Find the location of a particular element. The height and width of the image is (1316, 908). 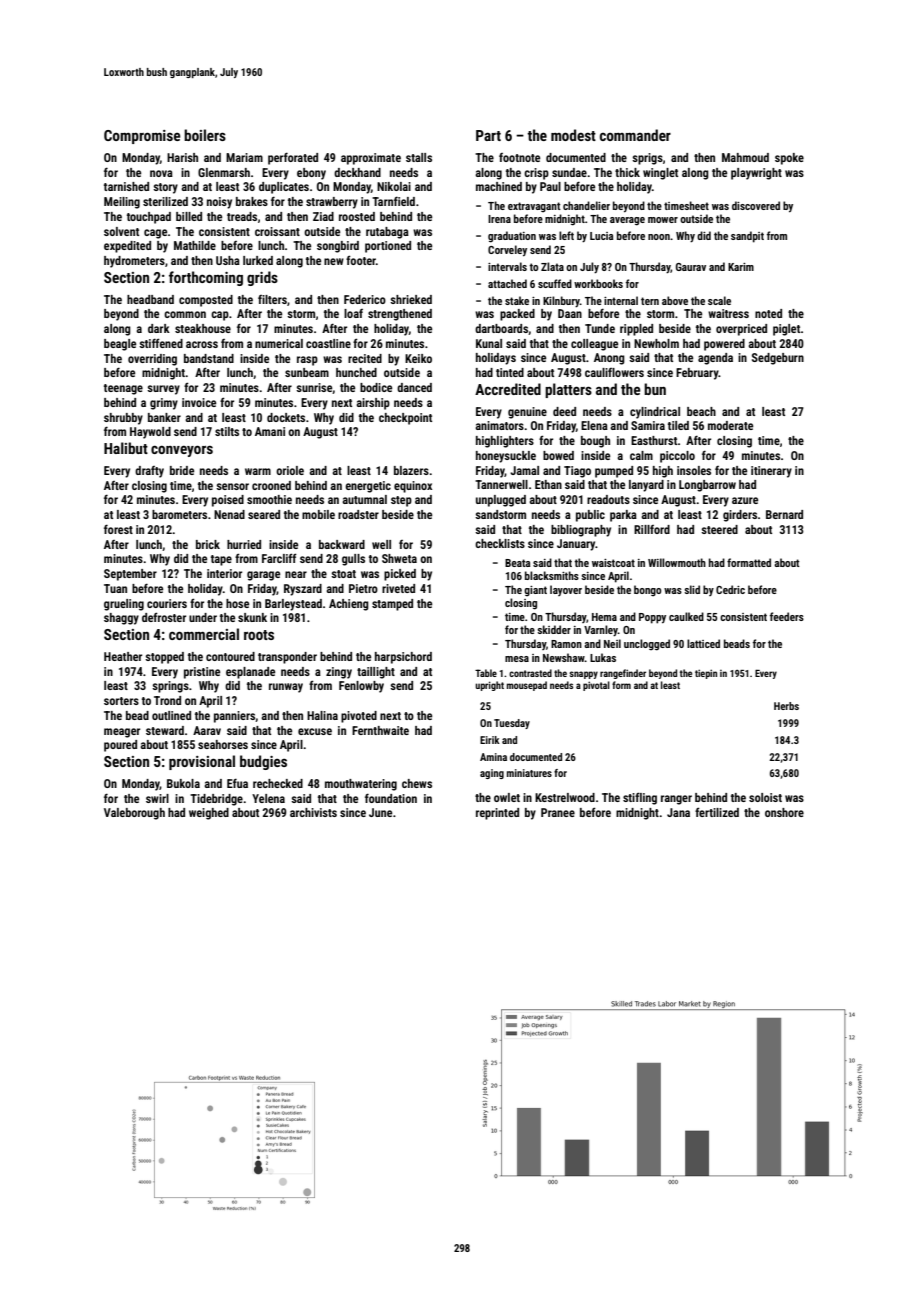

bandstand is located at coordinates (209, 358).
